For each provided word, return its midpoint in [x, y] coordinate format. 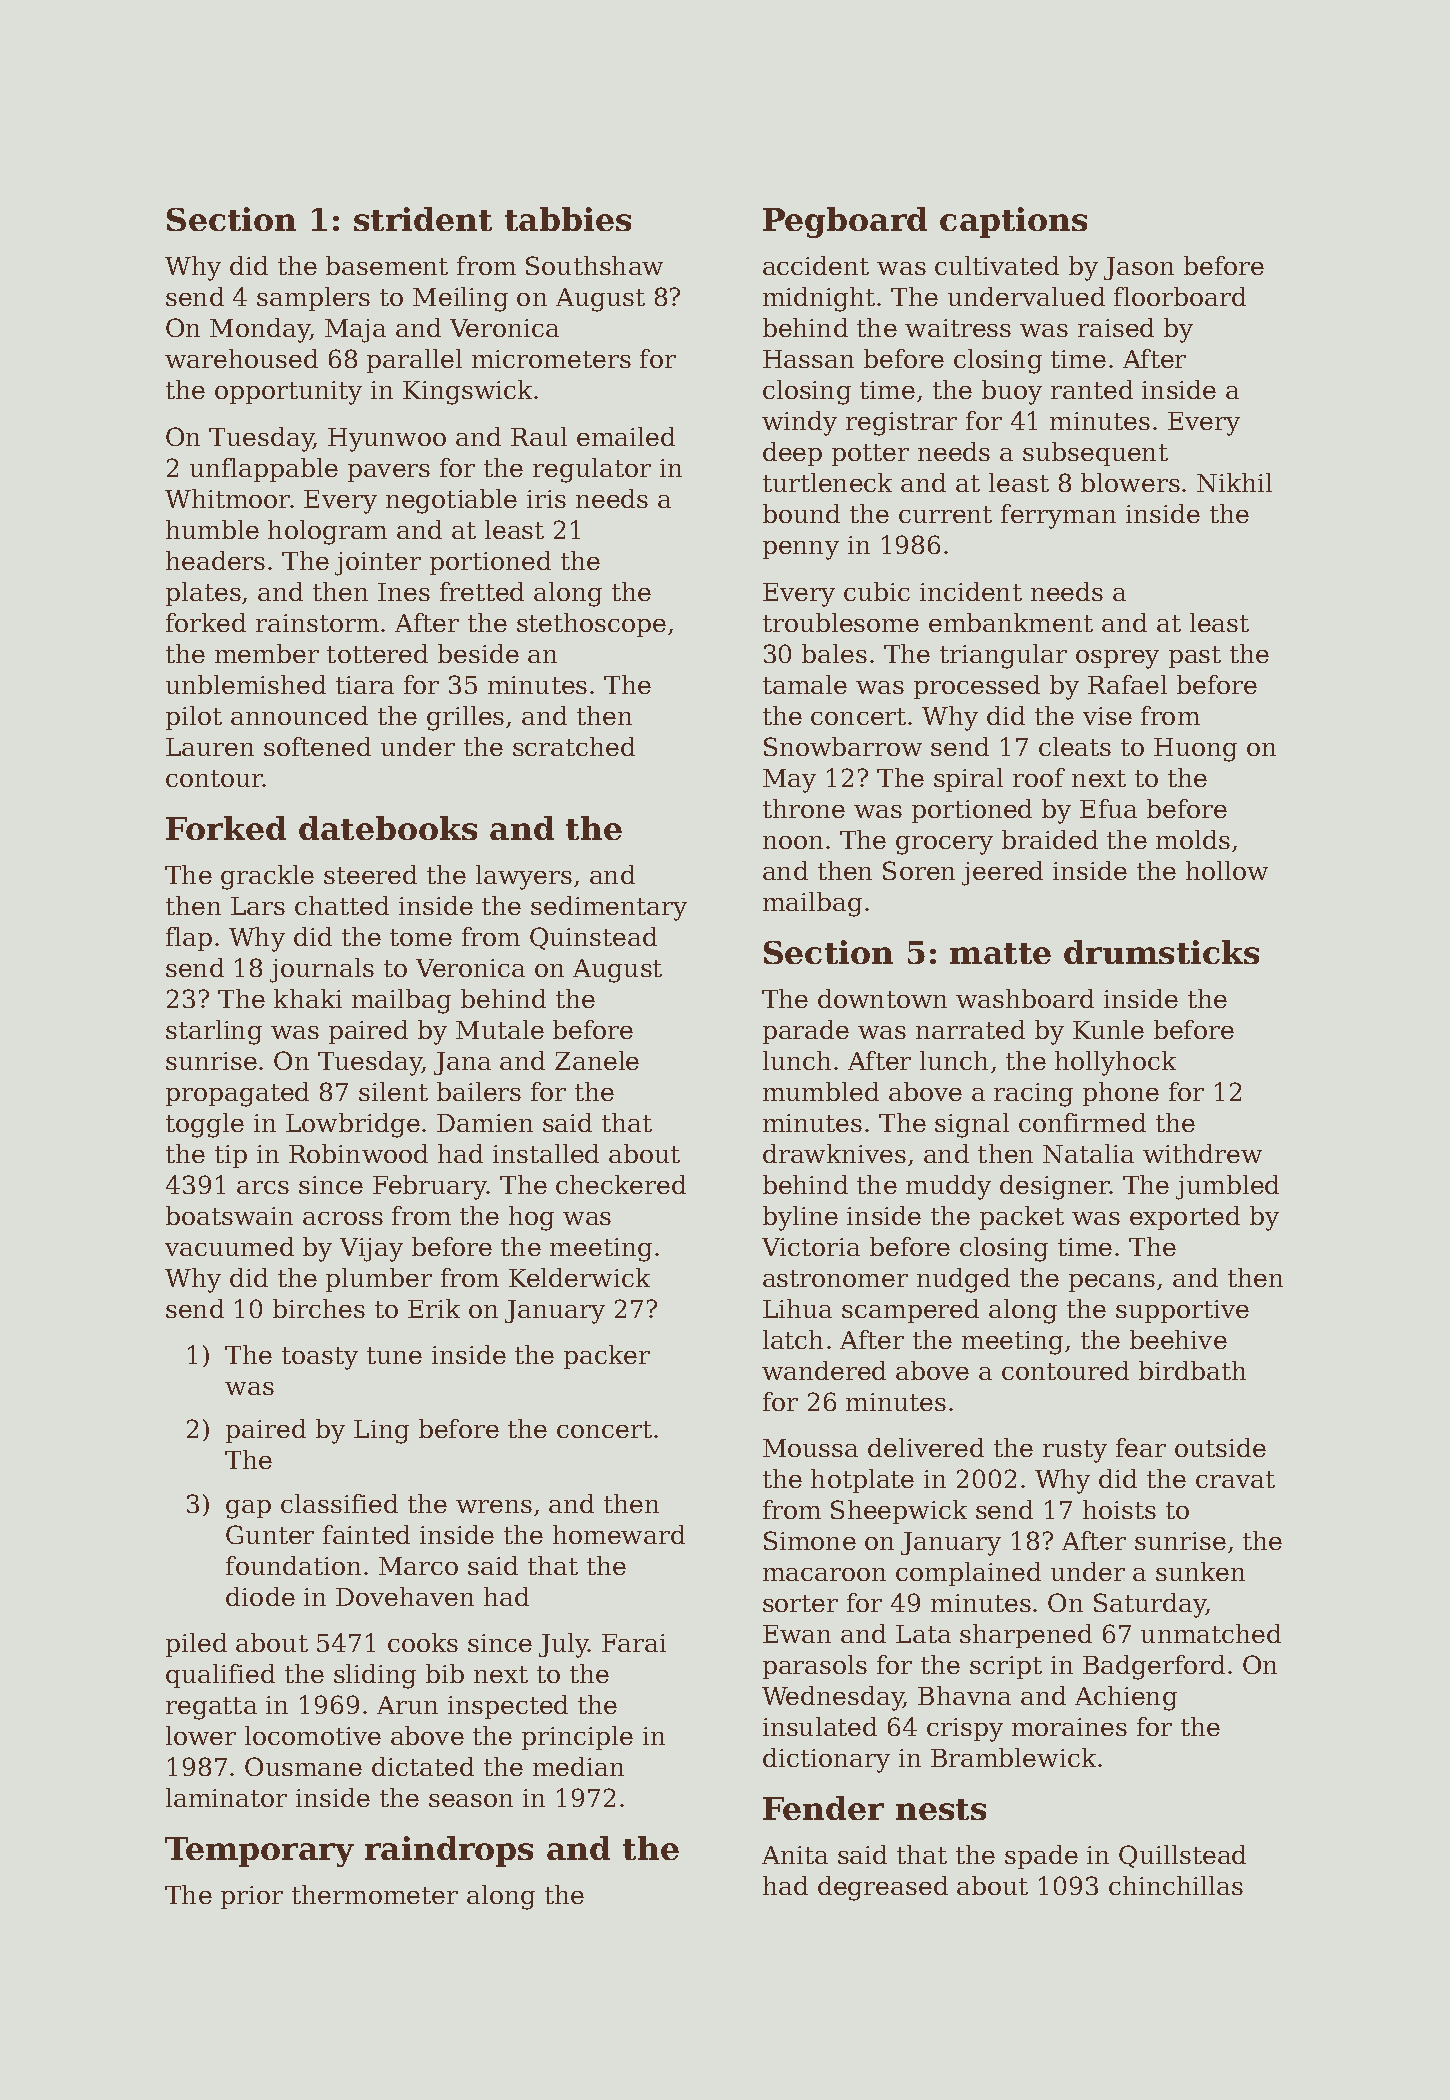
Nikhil [1234, 482]
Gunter [270, 1534]
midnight [819, 299]
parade [806, 1032]
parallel [414, 361]
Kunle [1108, 1029]
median [578, 1766]
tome [421, 937]
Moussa [810, 1448]
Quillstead [1182, 1856]
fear [1141, 1447]
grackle [267, 877]
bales [834, 653]
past [1195, 657]
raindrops [449, 1851]
